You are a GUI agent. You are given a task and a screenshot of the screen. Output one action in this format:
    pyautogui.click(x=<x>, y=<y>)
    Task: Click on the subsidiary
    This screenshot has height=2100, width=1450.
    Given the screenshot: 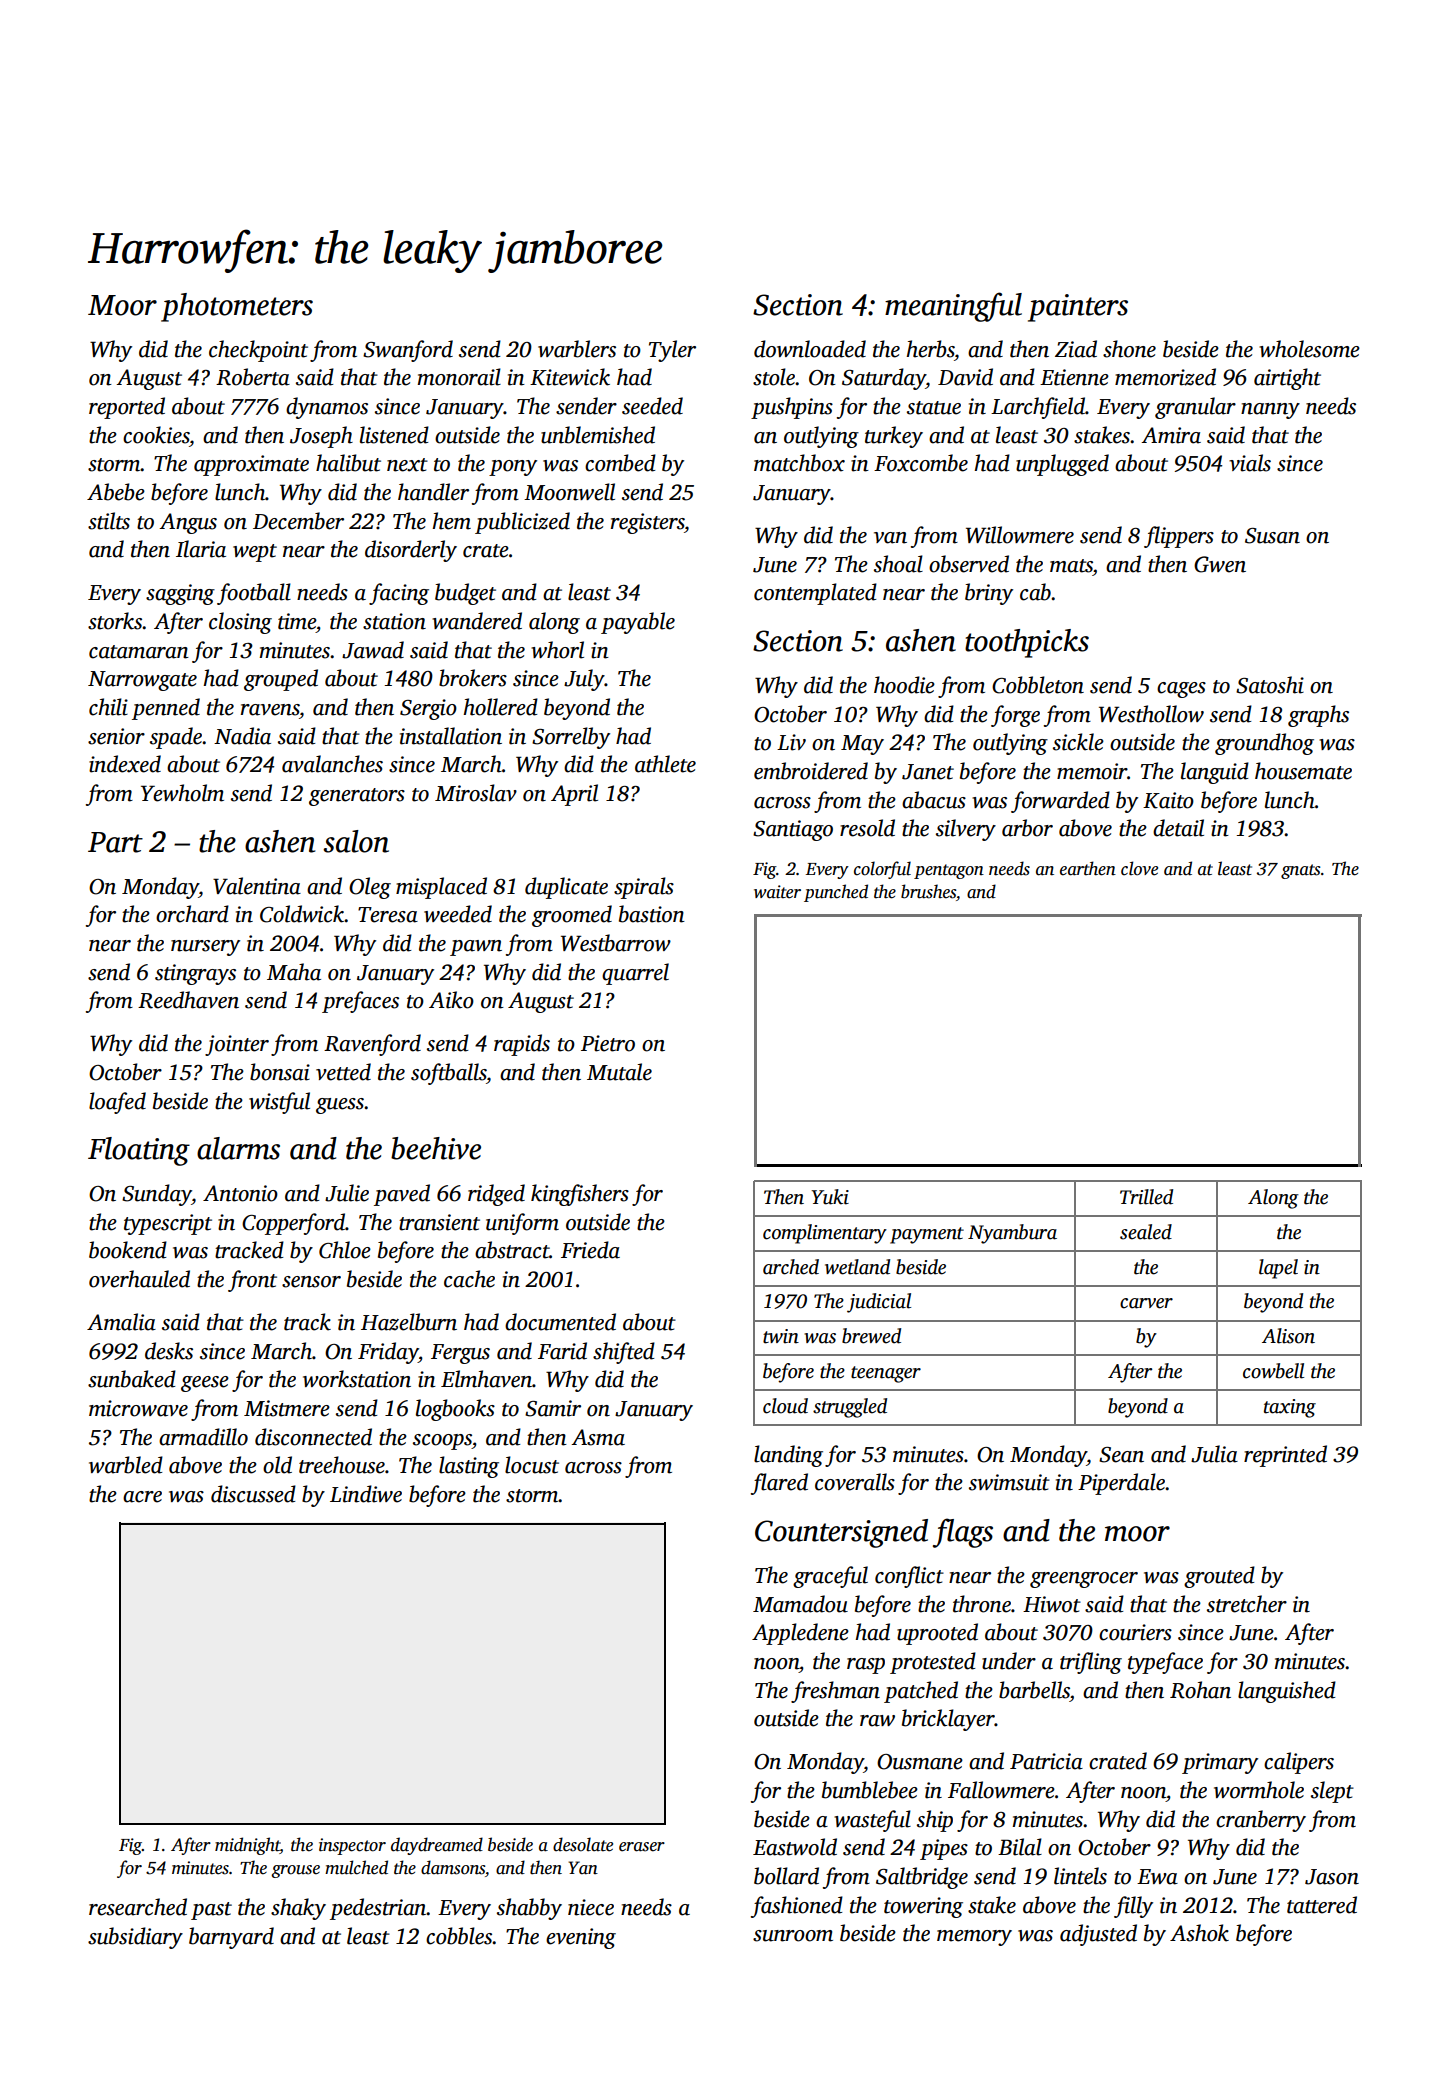 What is the action you would take?
    pyautogui.click(x=135, y=1938)
